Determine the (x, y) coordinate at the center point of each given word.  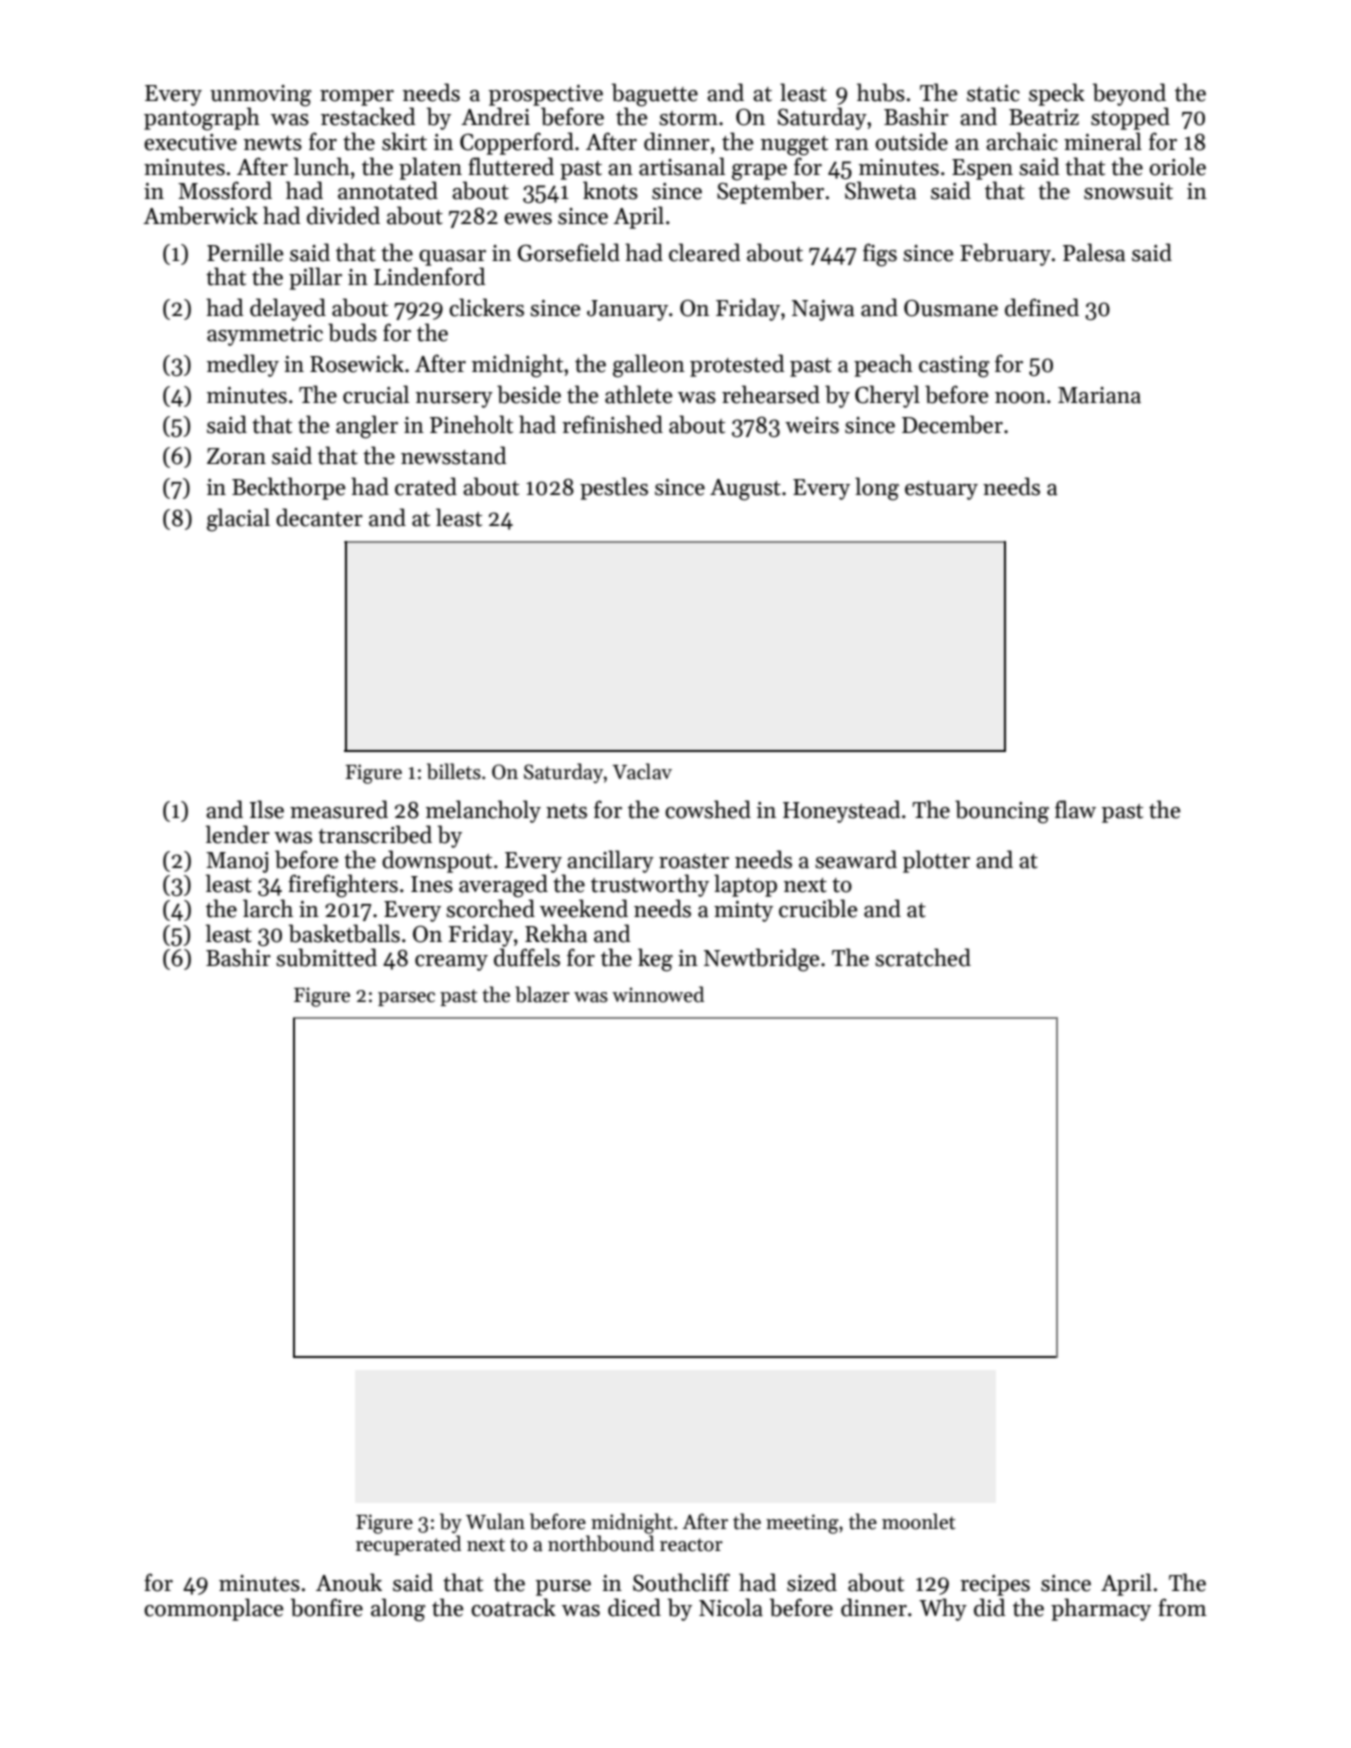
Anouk (349, 1582)
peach (883, 365)
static (993, 93)
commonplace (214, 1609)
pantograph (202, 119)
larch (268, 908)
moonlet (918, 1521)
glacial (238, 520)
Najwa (823, 310)
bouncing (1002, 812)
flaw (1075, 809)
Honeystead (841, 811)
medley (243, 365)
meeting (802, 1524)
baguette (655, 95)
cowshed (708, 809)
